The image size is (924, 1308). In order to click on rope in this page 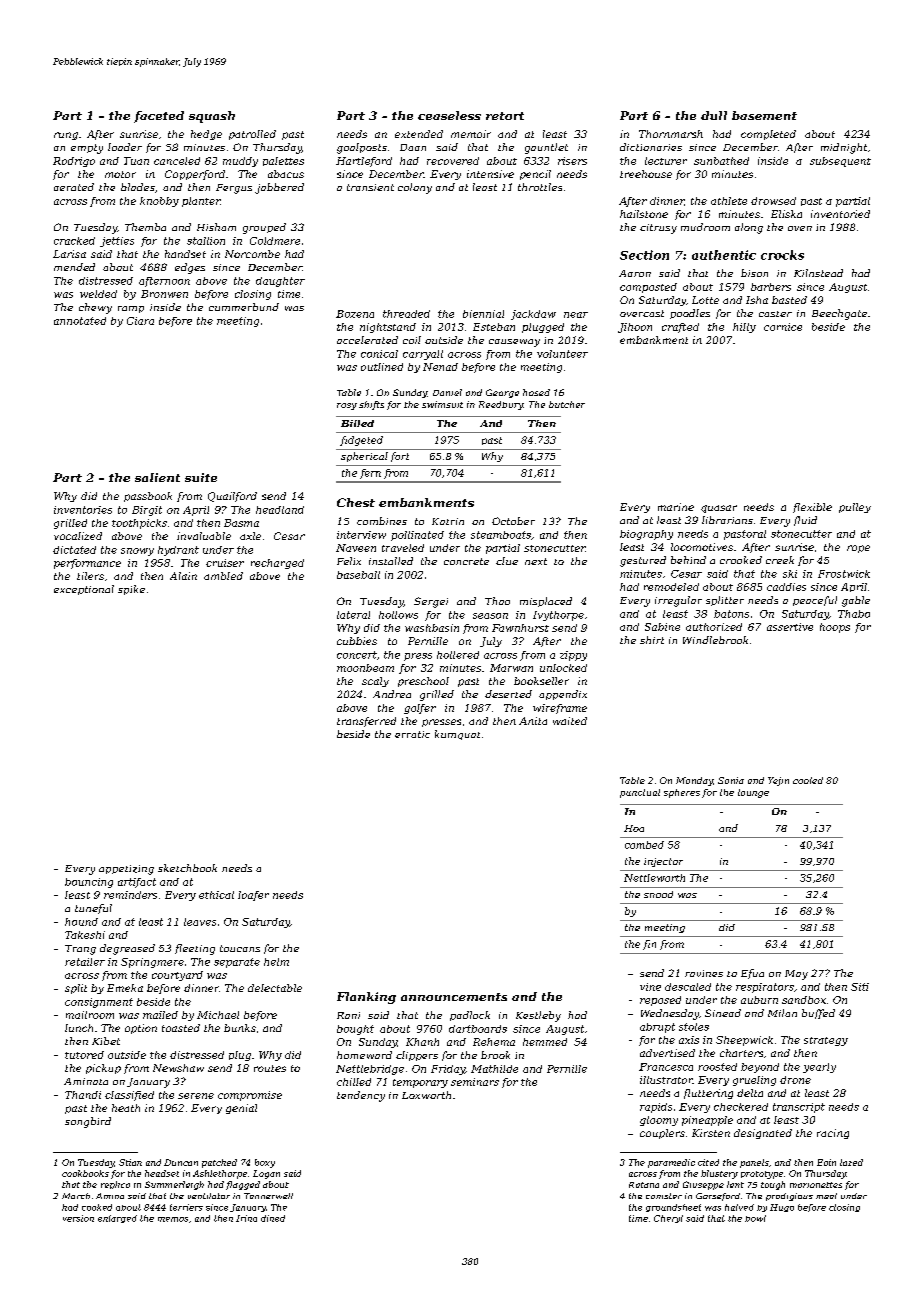, I will do `click(858, 549)`.
